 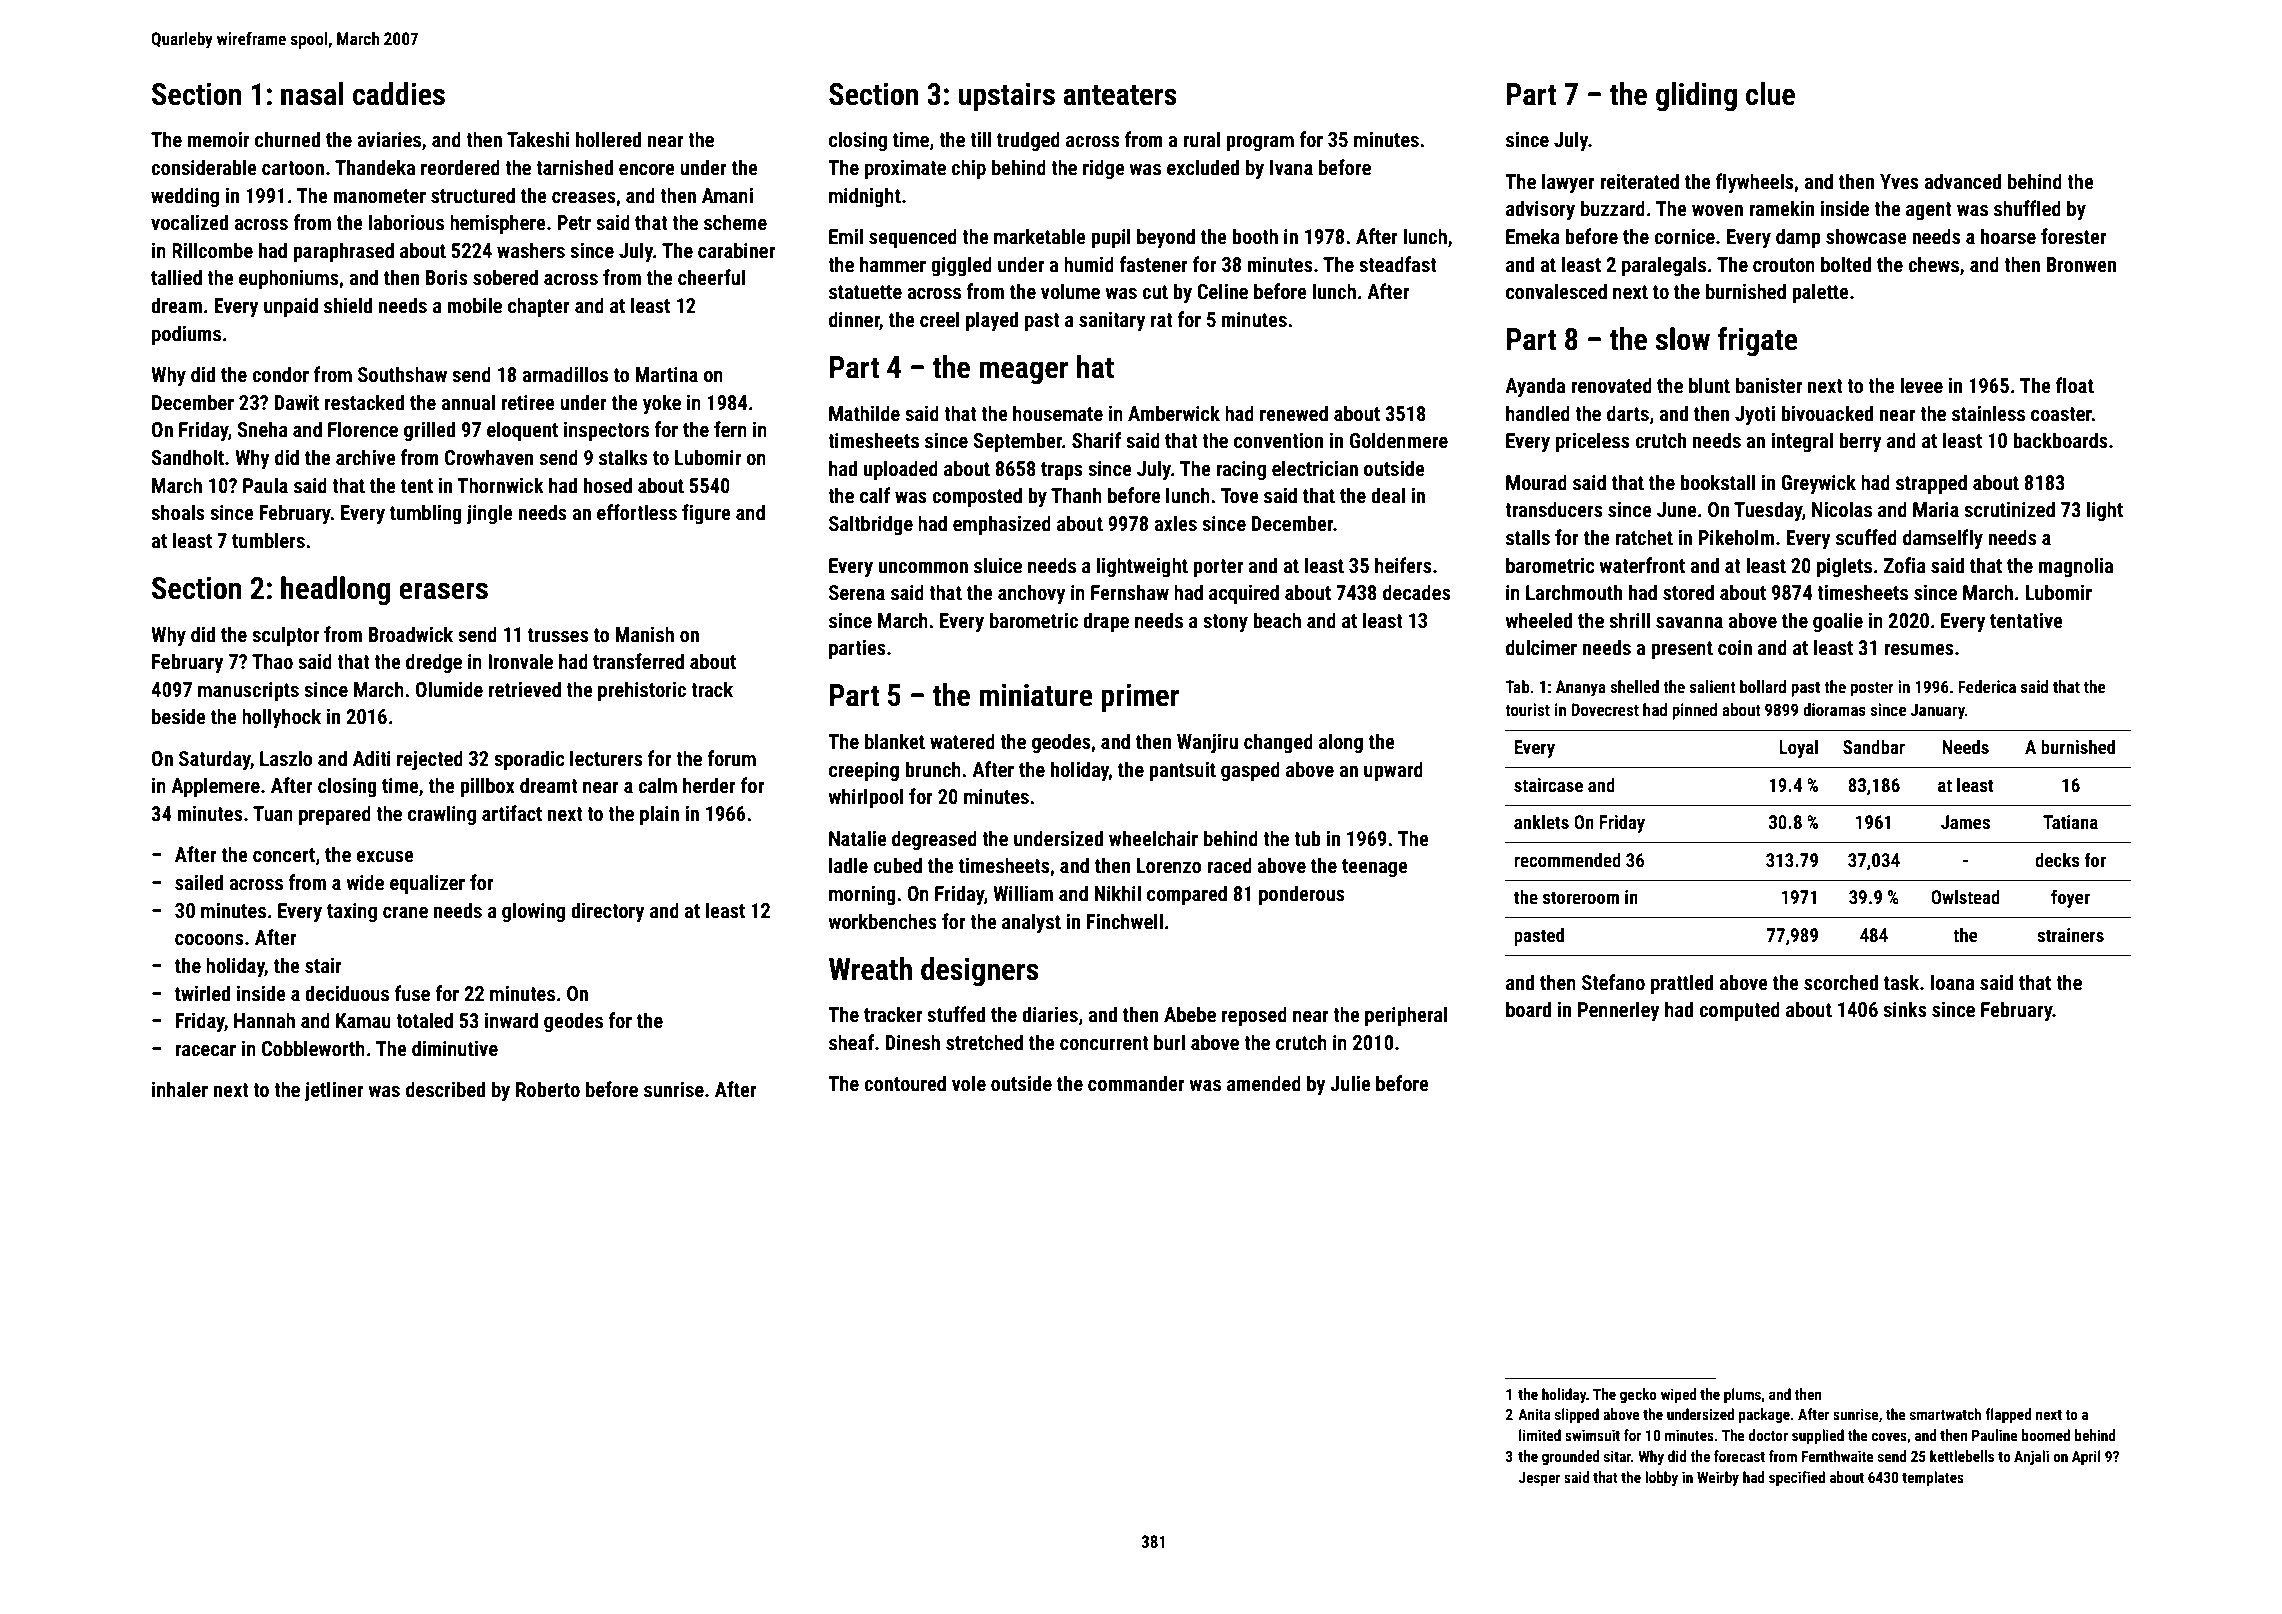 What do you see at coordinates (1921, 385) in the screenshot?
I see `levee` at bounding box center [1921, 385].
